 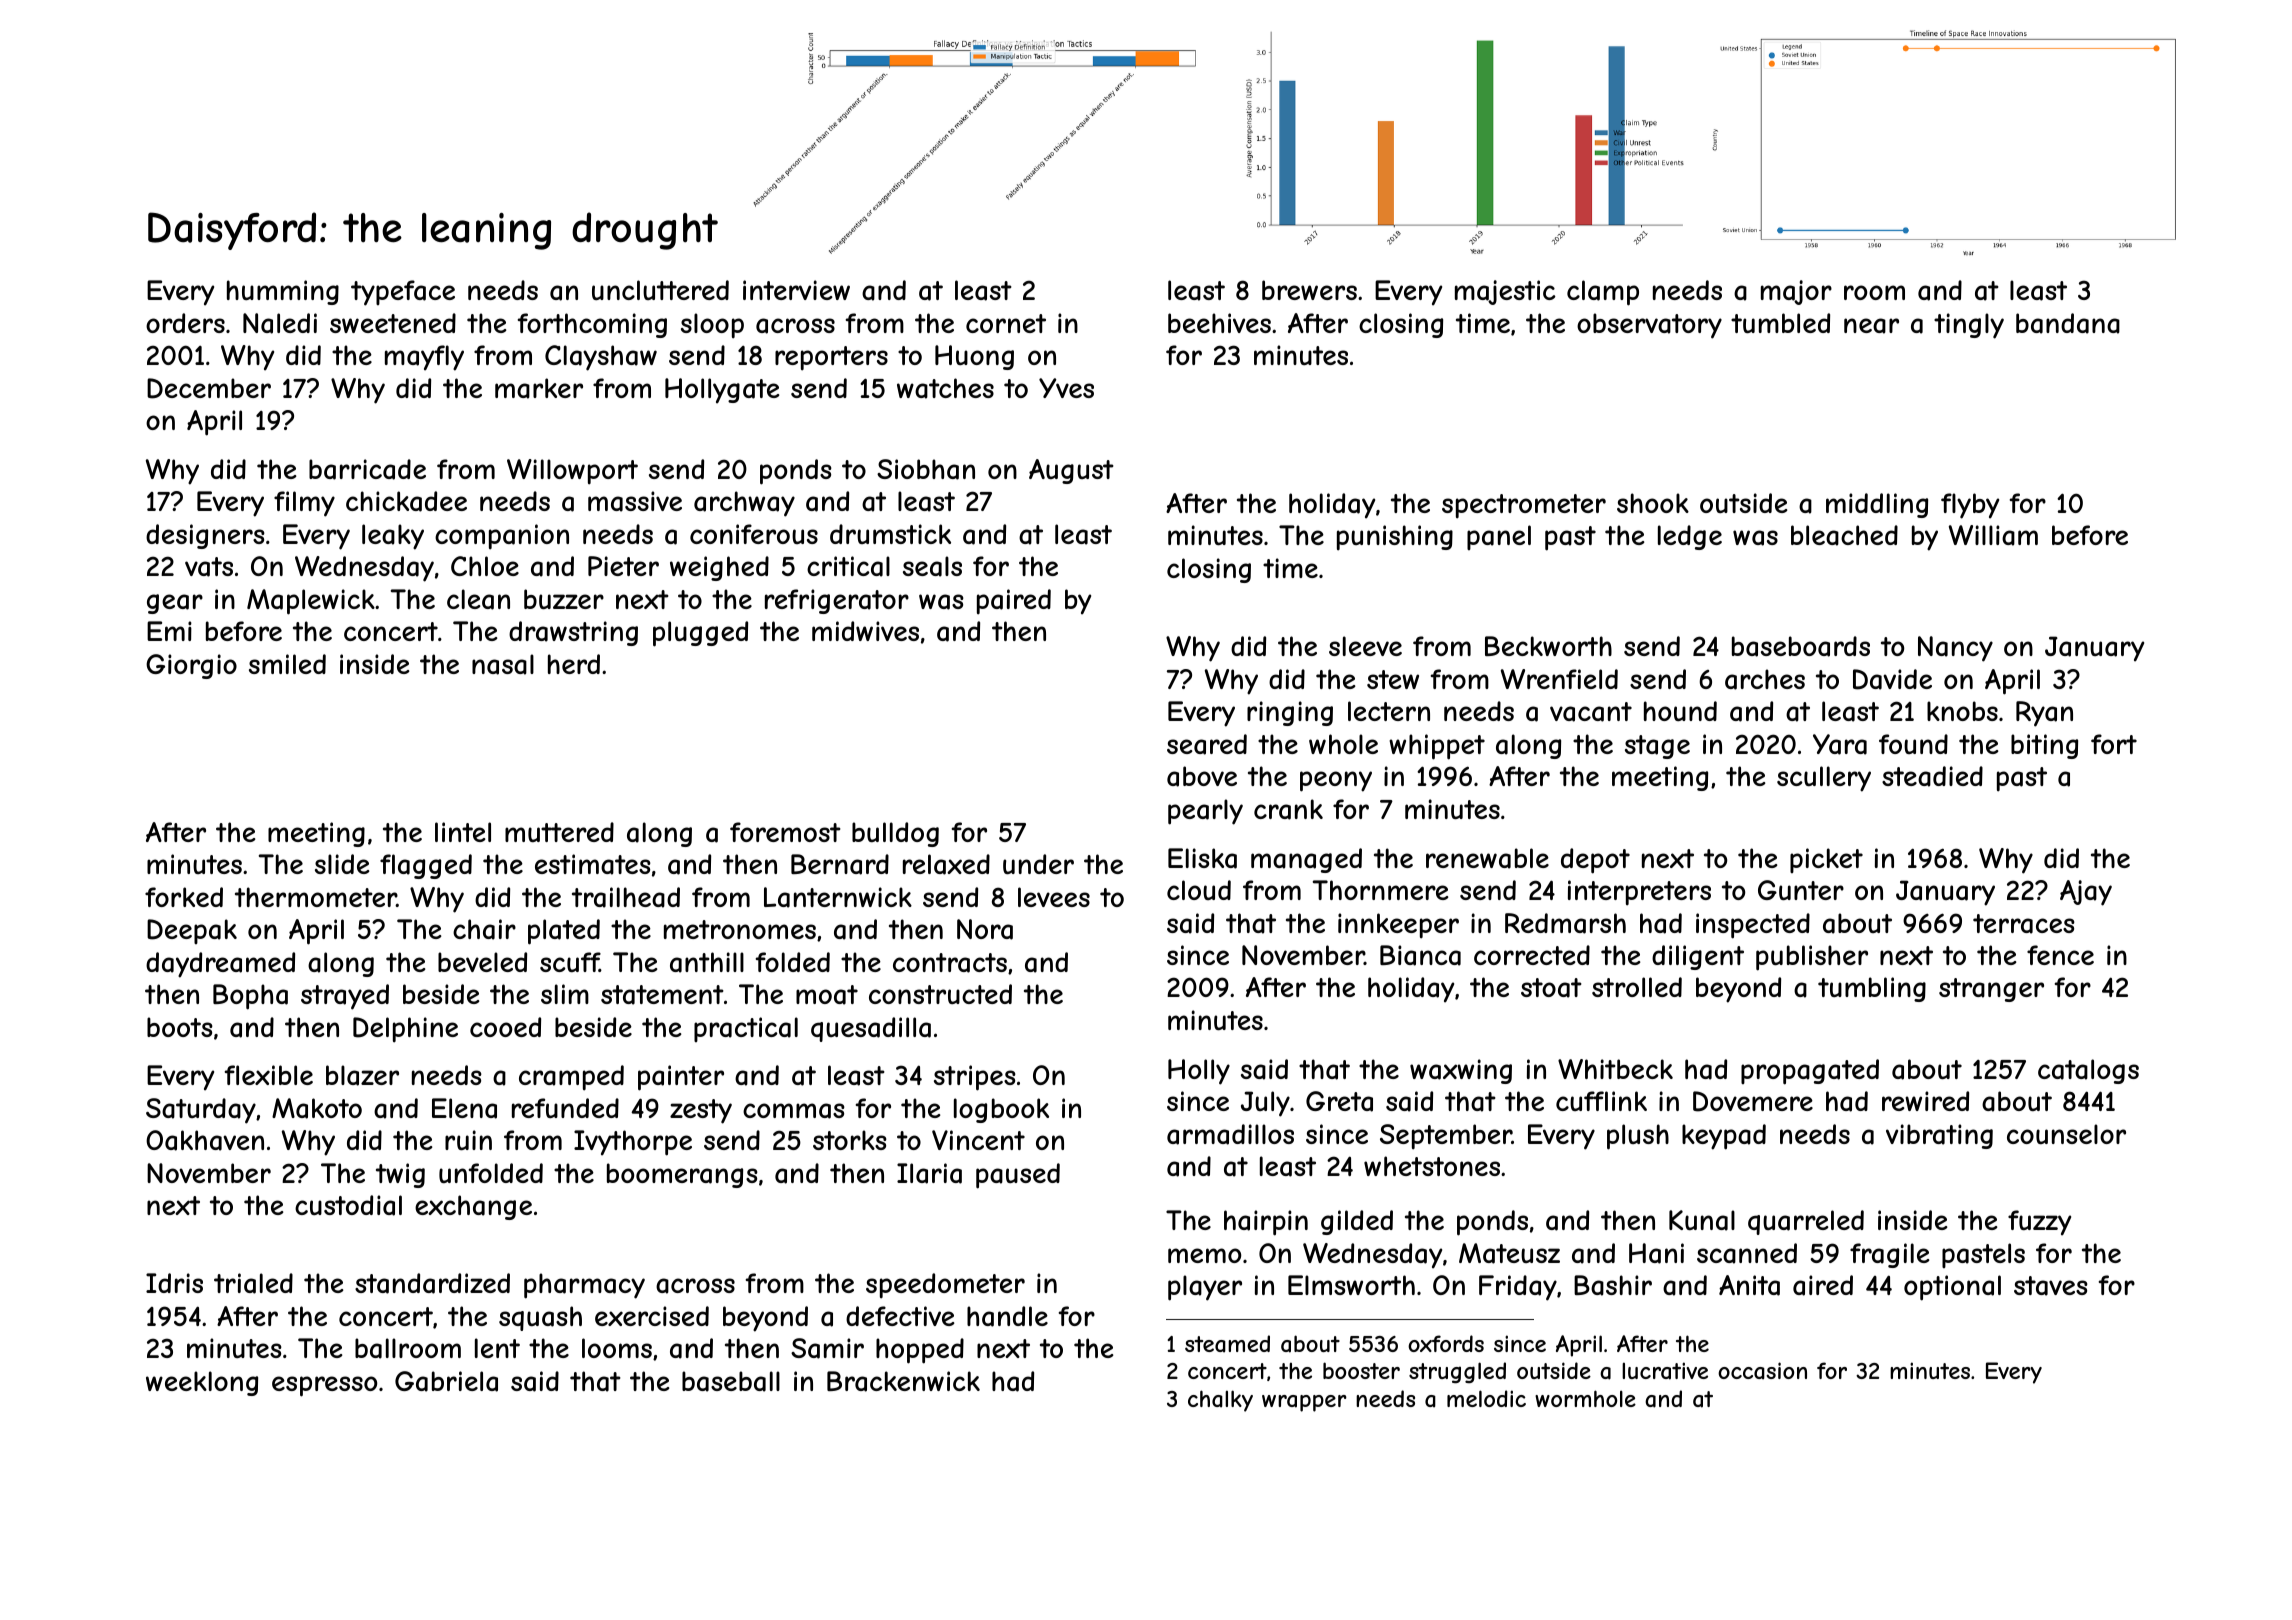 What do you see at coordinates (1877, 505) in the screenshot?
I see `middling` at bounding box center [1877, 505].
